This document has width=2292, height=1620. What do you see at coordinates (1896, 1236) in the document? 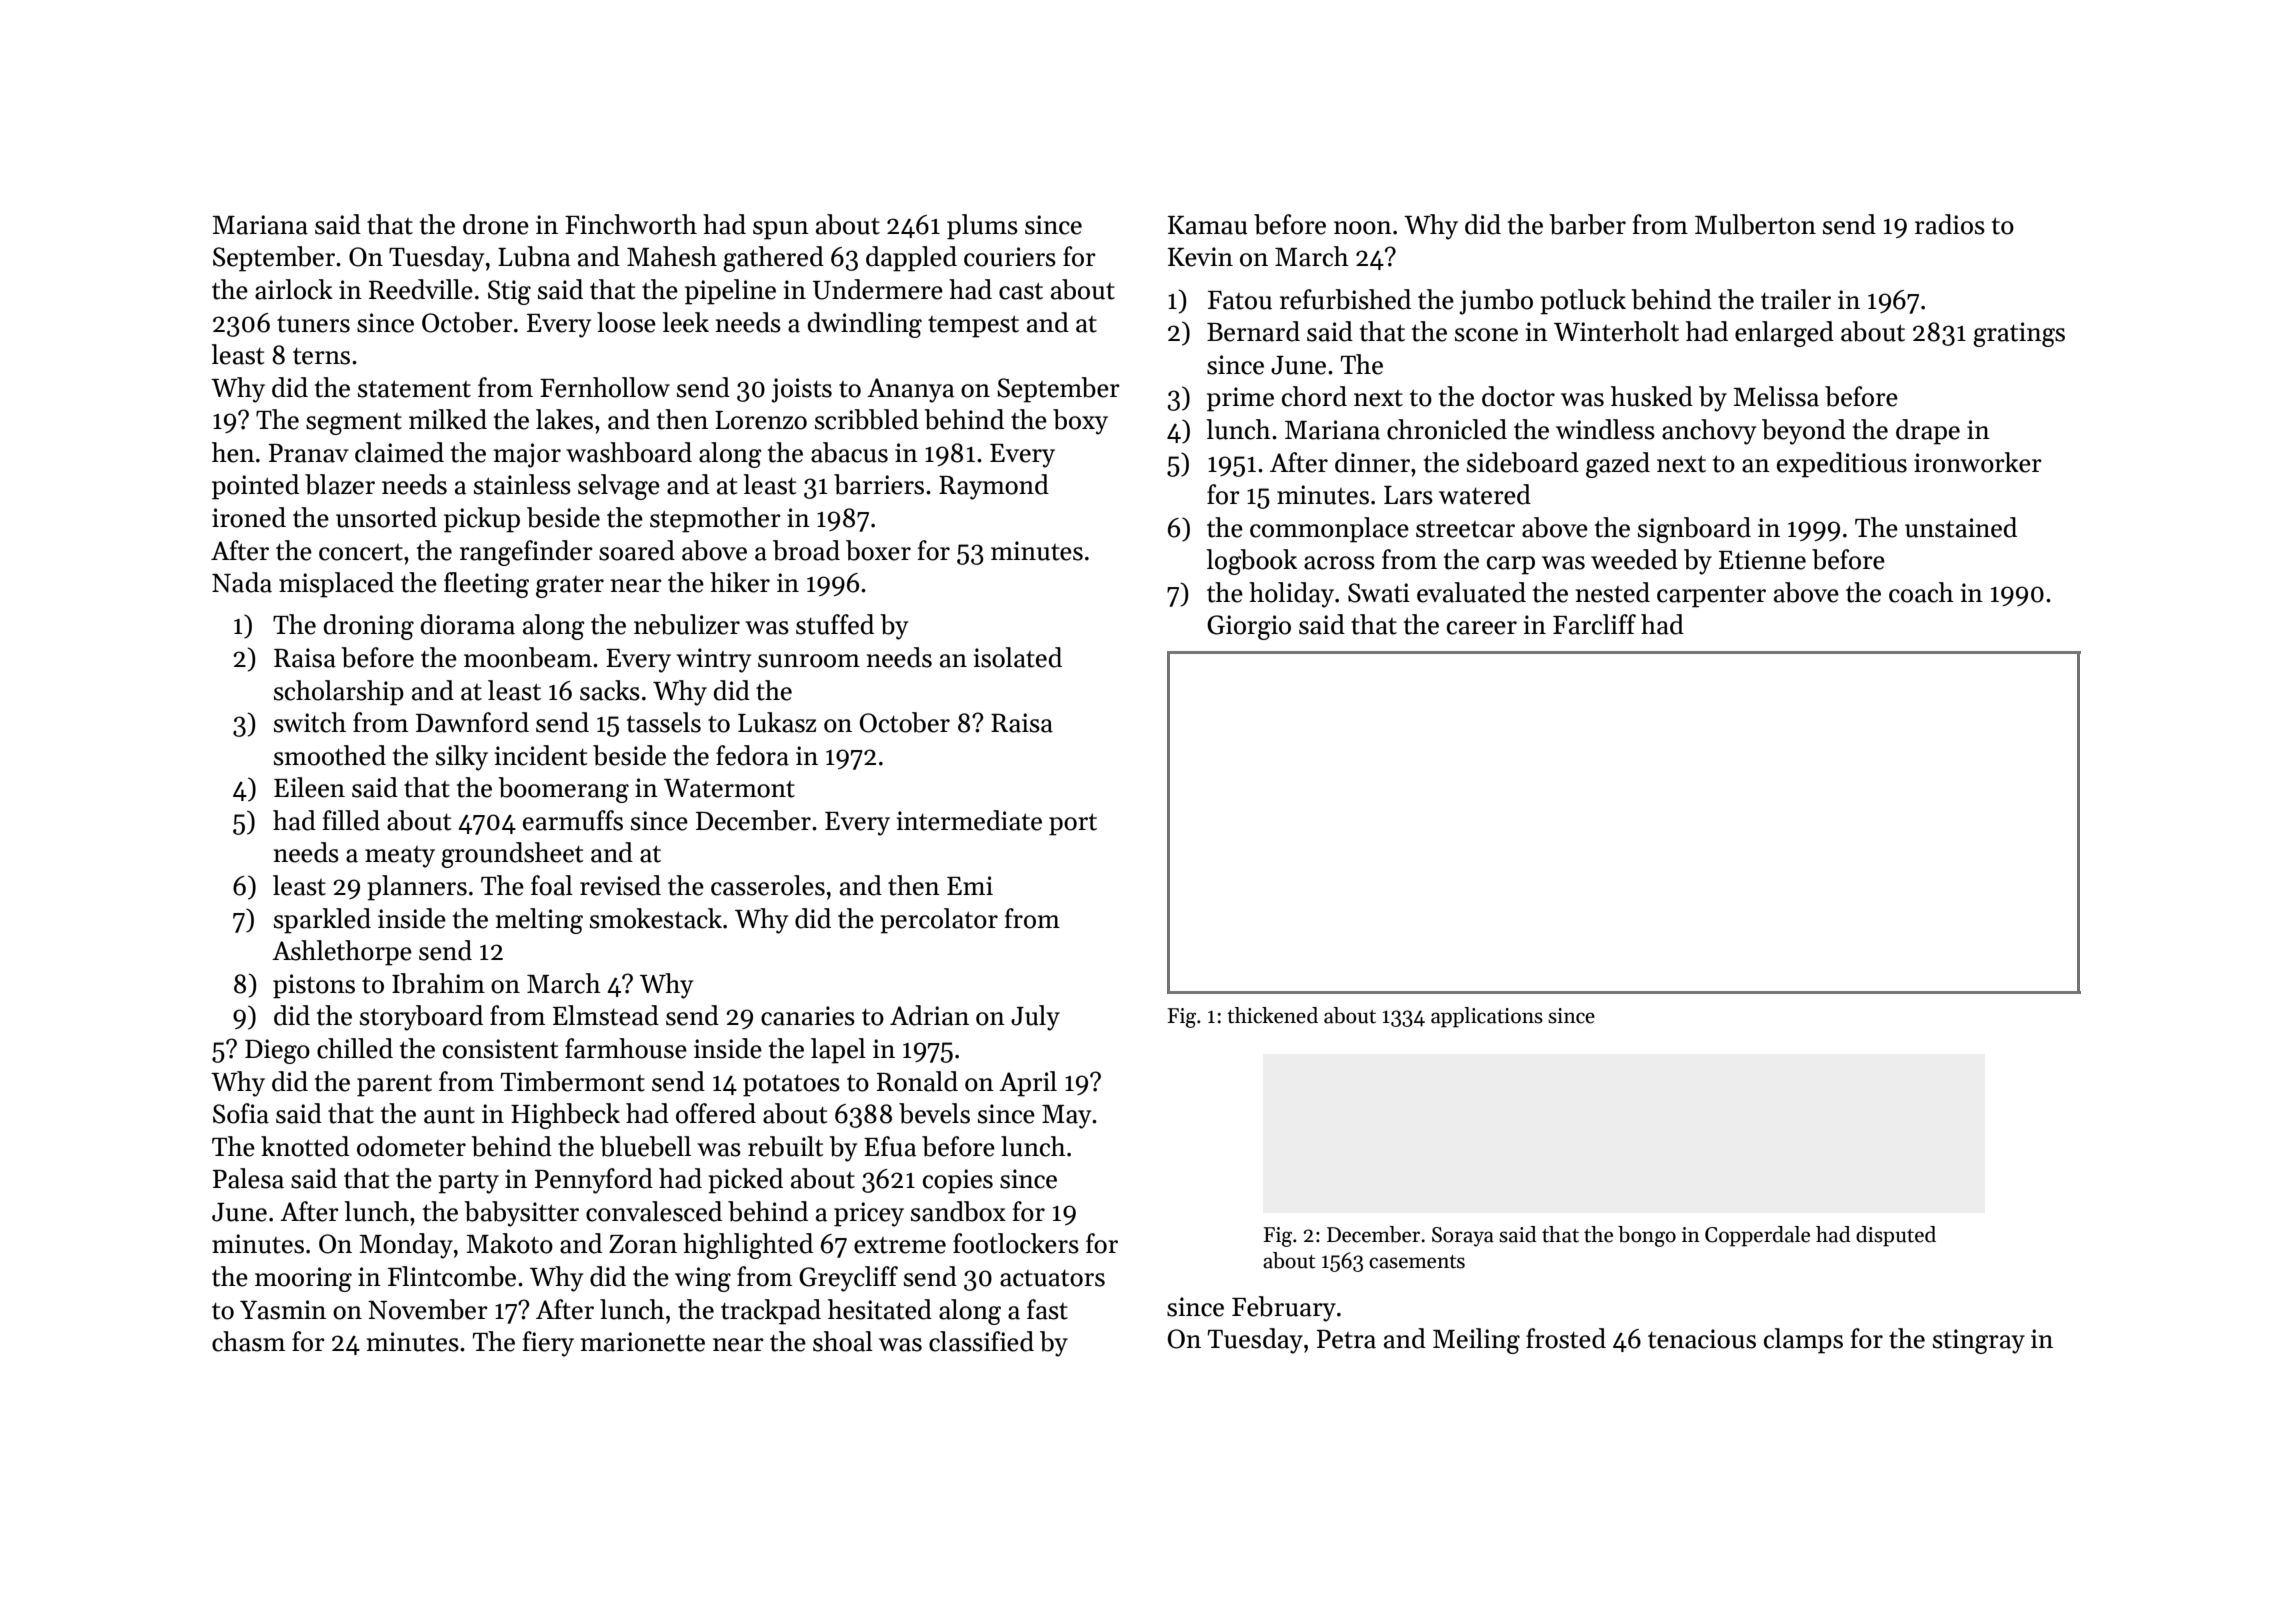
I see `disputed` at bounding box center [1896, 1236].
